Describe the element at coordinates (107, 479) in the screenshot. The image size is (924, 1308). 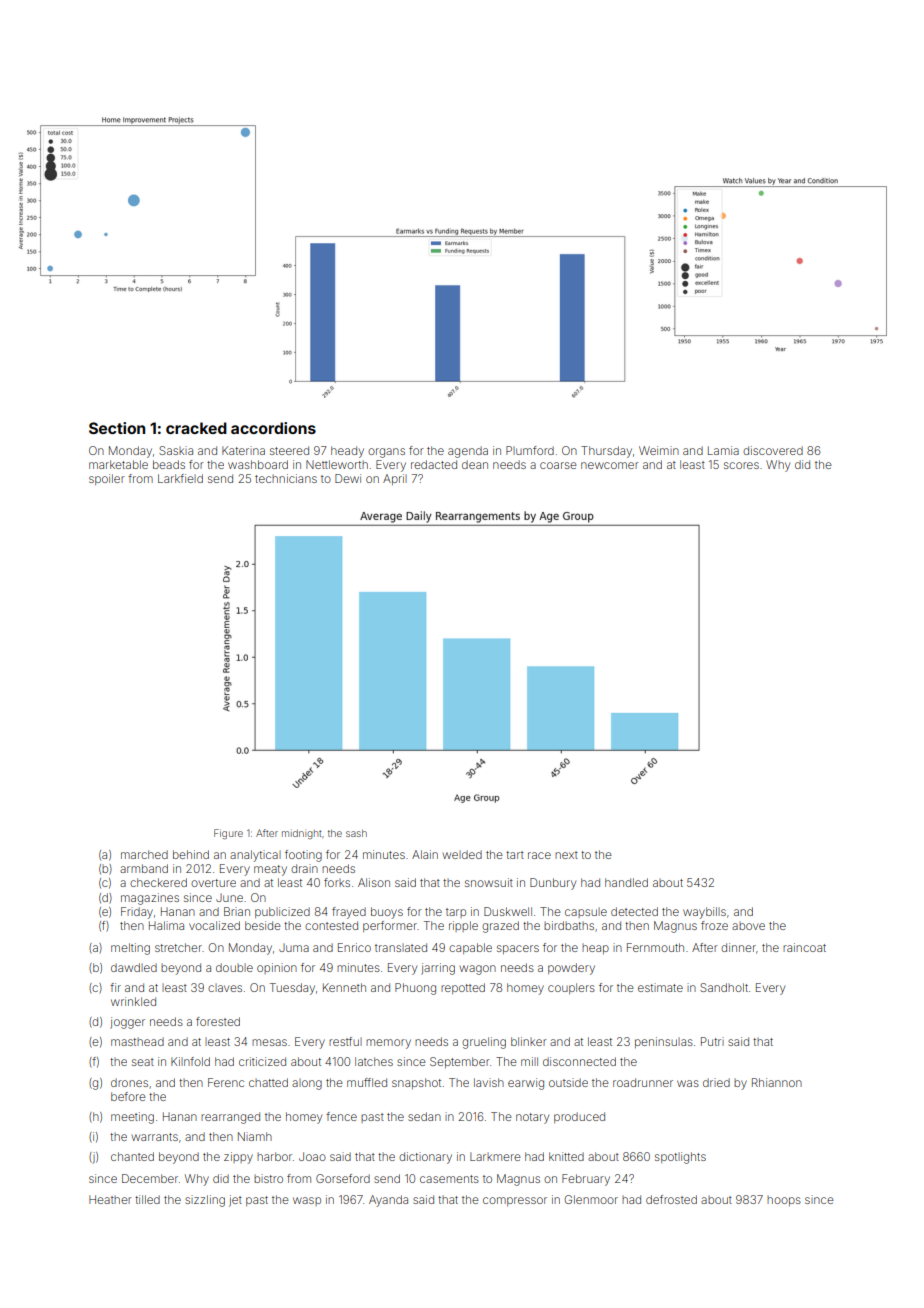
I see `spoiler` at that location.
